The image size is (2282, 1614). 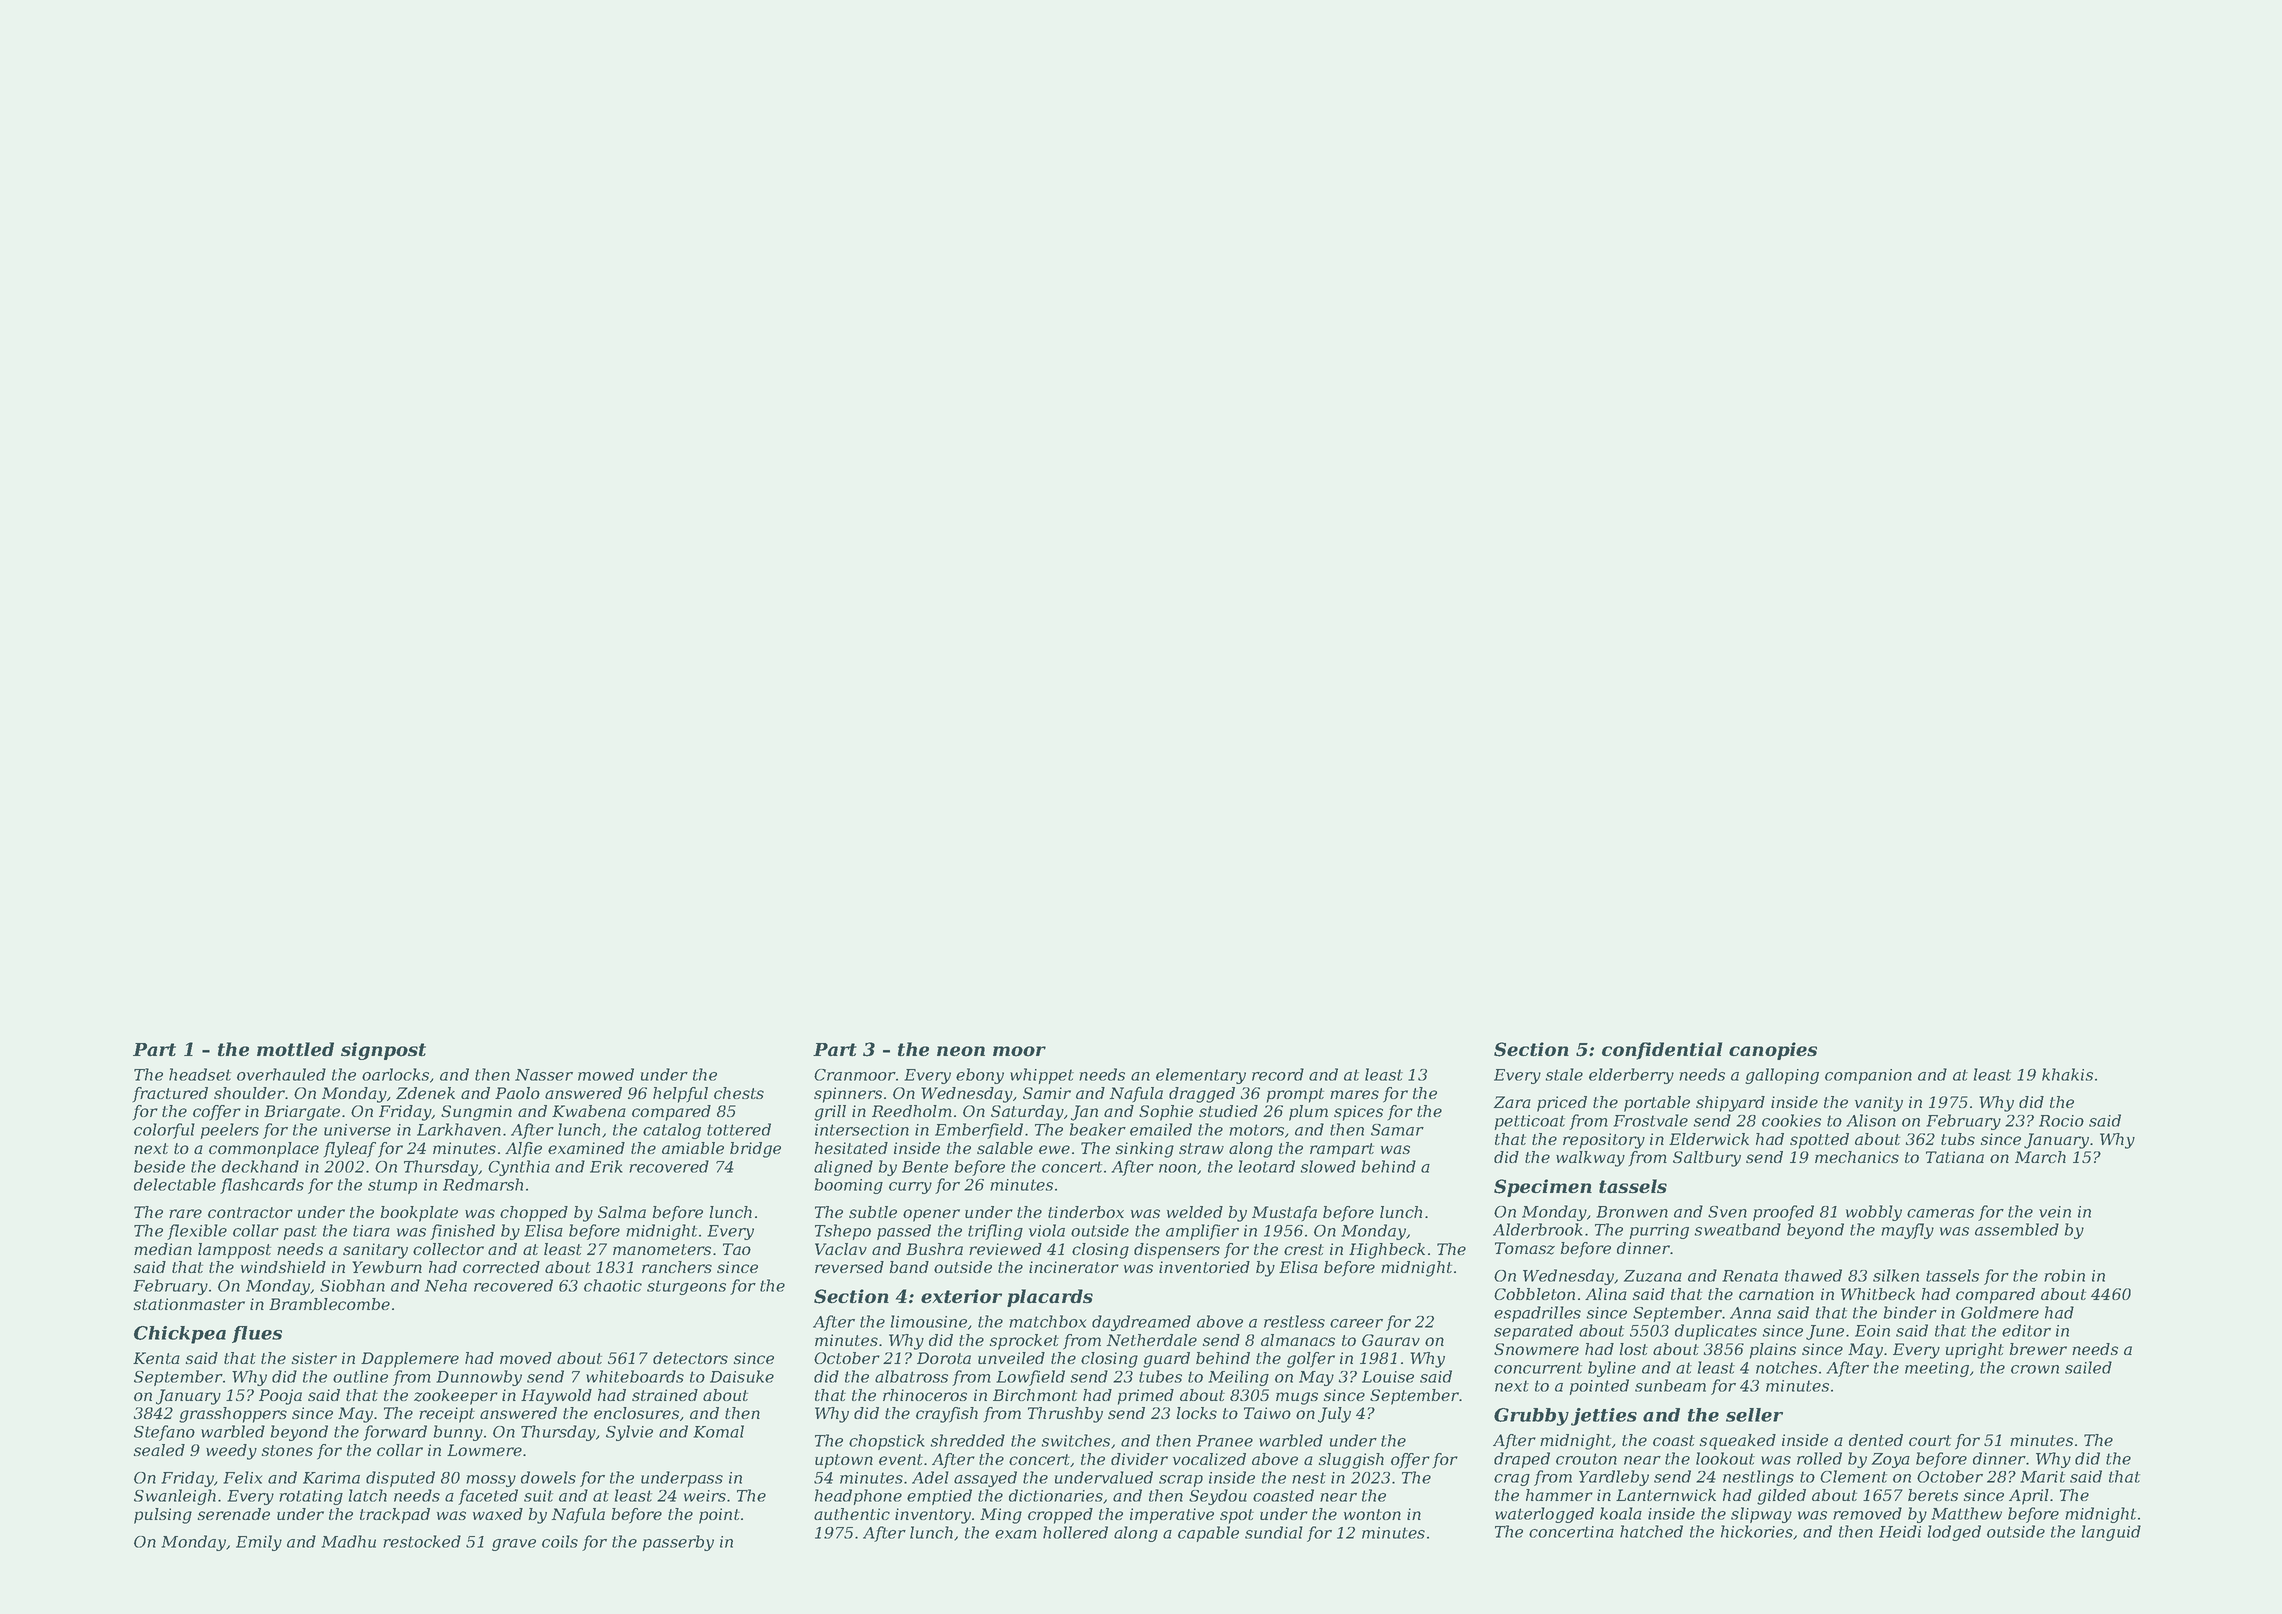 What do you see at coordinates (163, 1249) in the image?
I see `median` at bounding box center [163, 1249].
